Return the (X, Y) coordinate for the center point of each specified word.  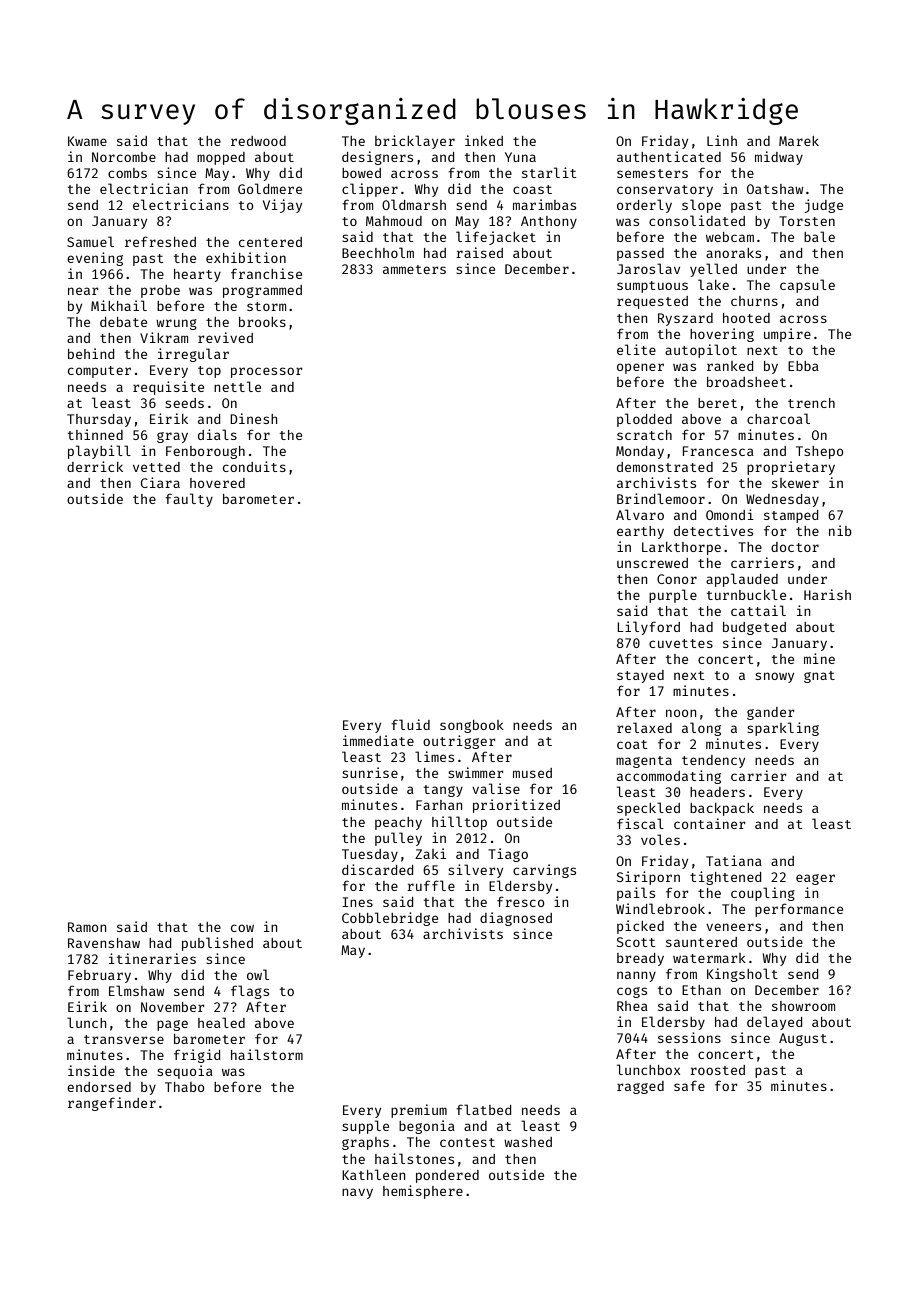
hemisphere (423, 1192)
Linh (722, 140)
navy (357, 1193)
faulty (189, 500)
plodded (644, 420)
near (83, 291)
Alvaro (640, 514)
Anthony (549, 222)
